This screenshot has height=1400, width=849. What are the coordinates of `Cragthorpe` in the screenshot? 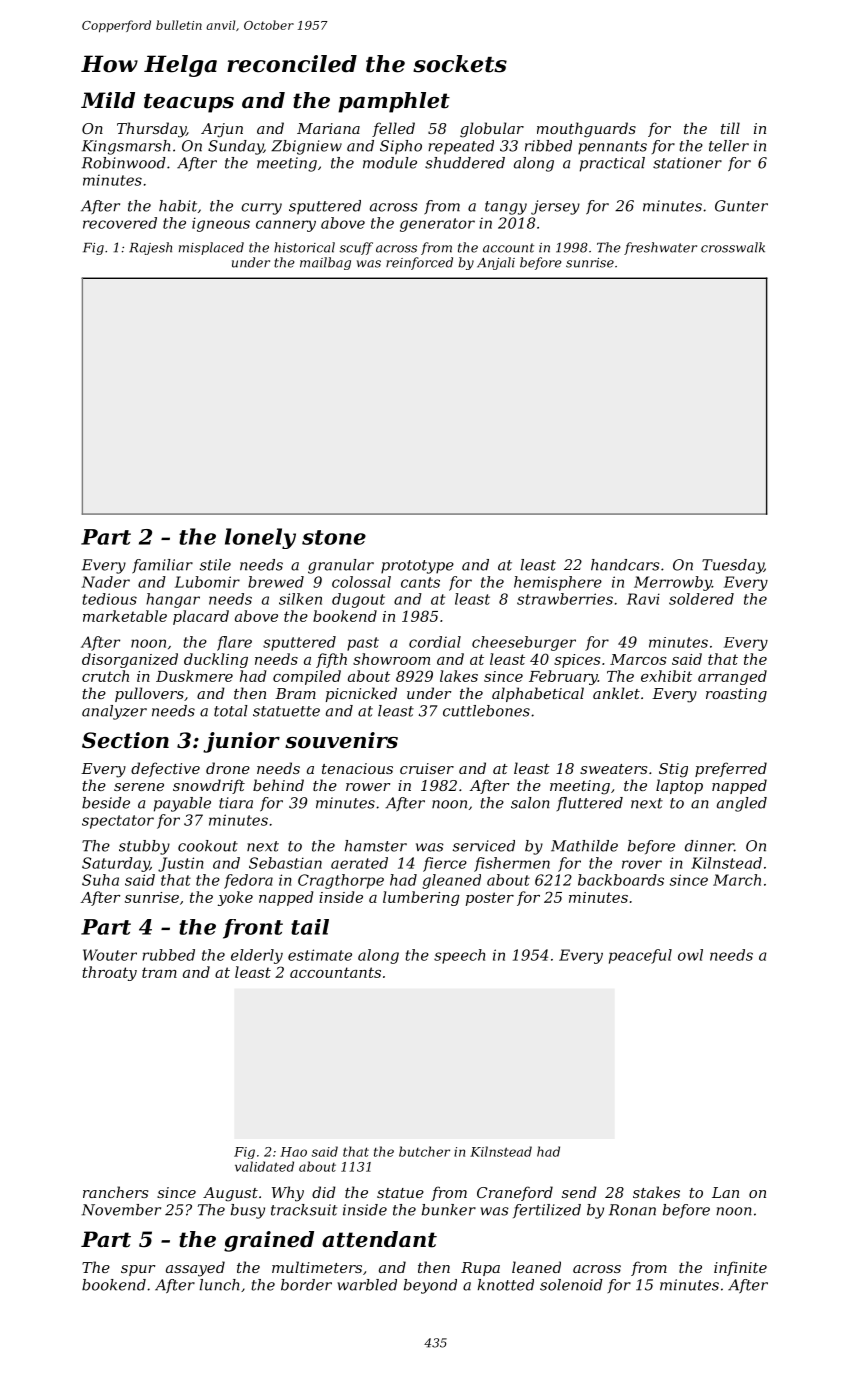 It's located at (341, 881).
